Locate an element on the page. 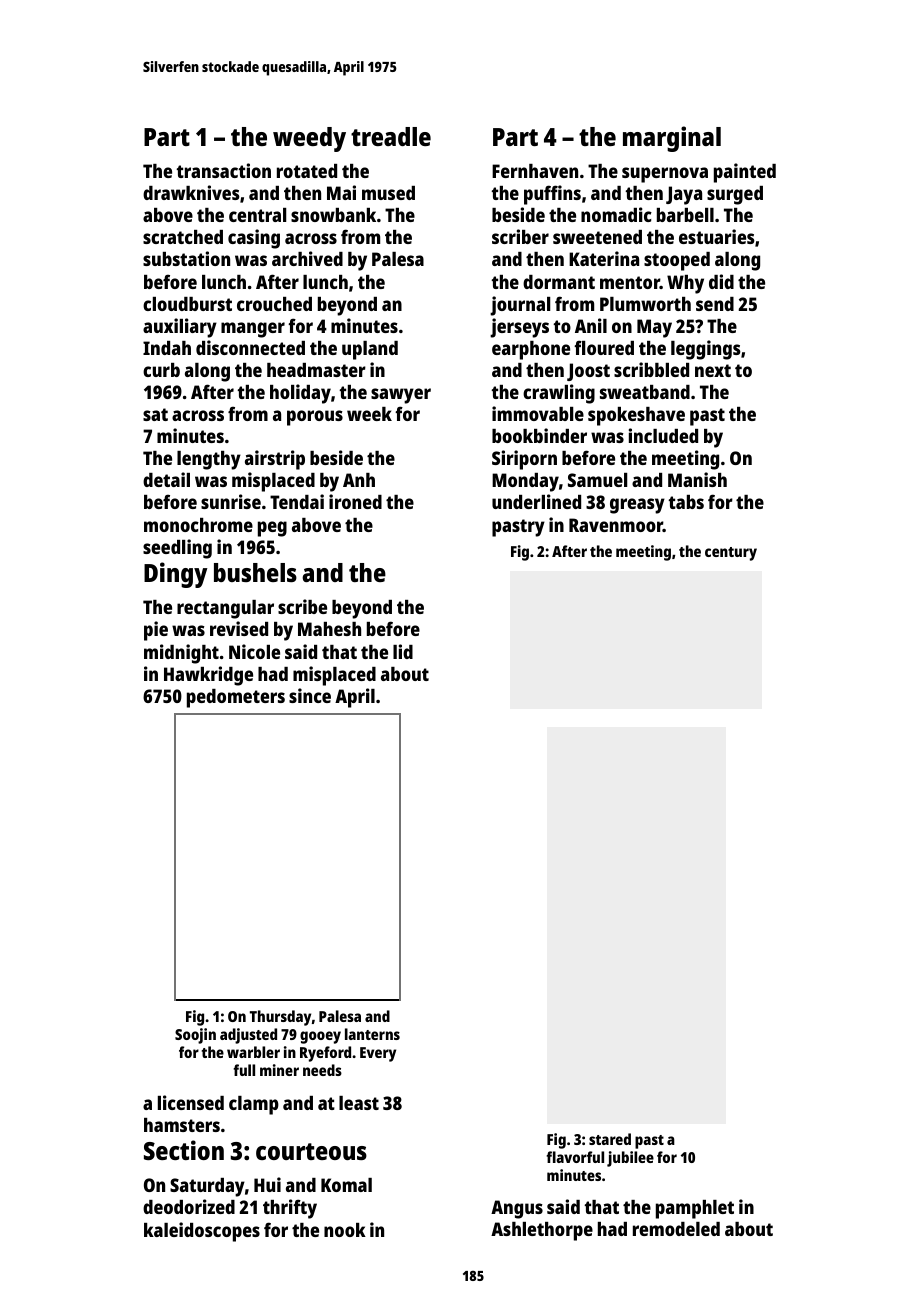 This page has height=1311, width=924. Mahesh is located at coordinates (329, 629).
